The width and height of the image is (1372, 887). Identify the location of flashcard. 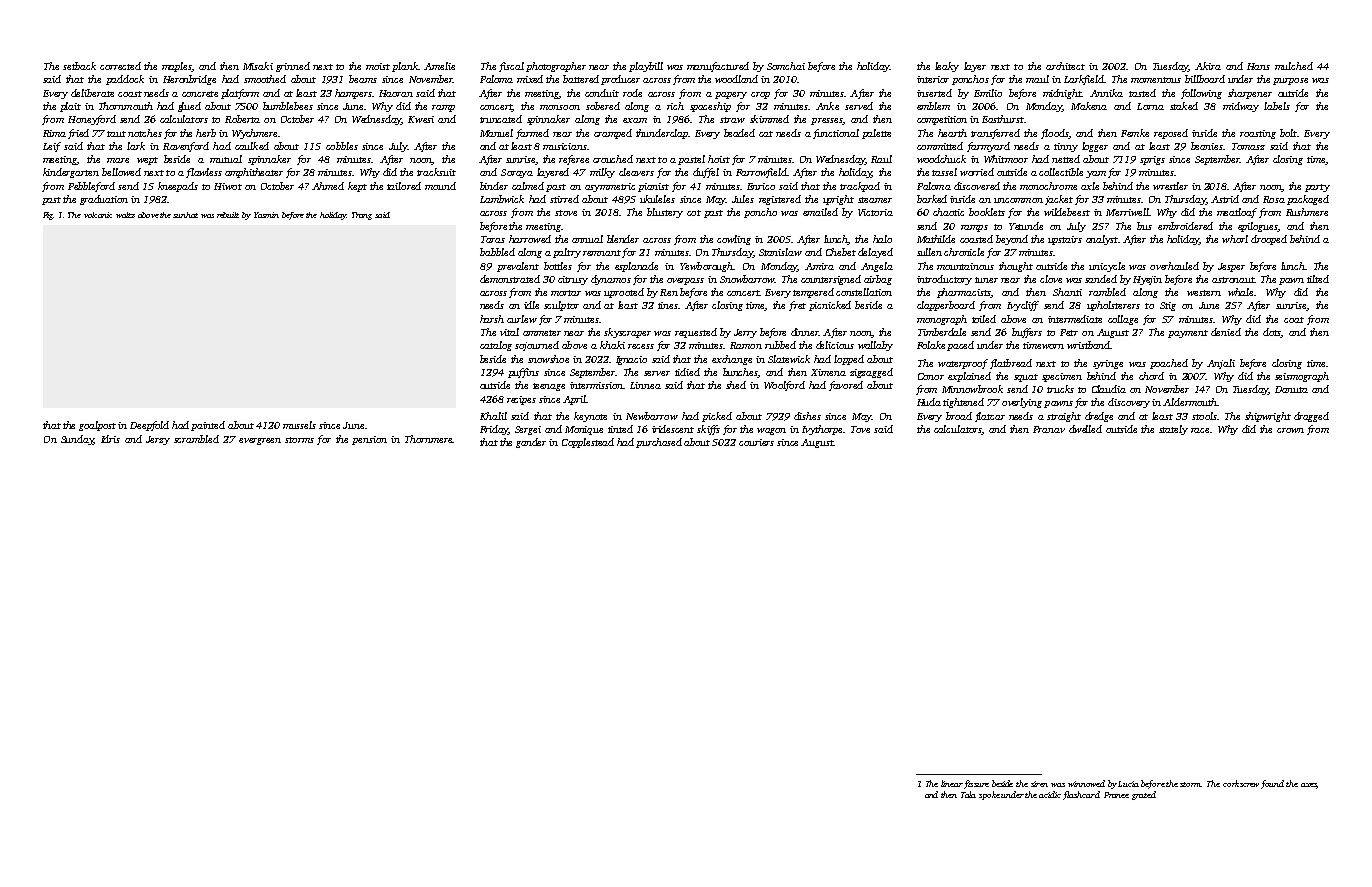
(1081, 795).
